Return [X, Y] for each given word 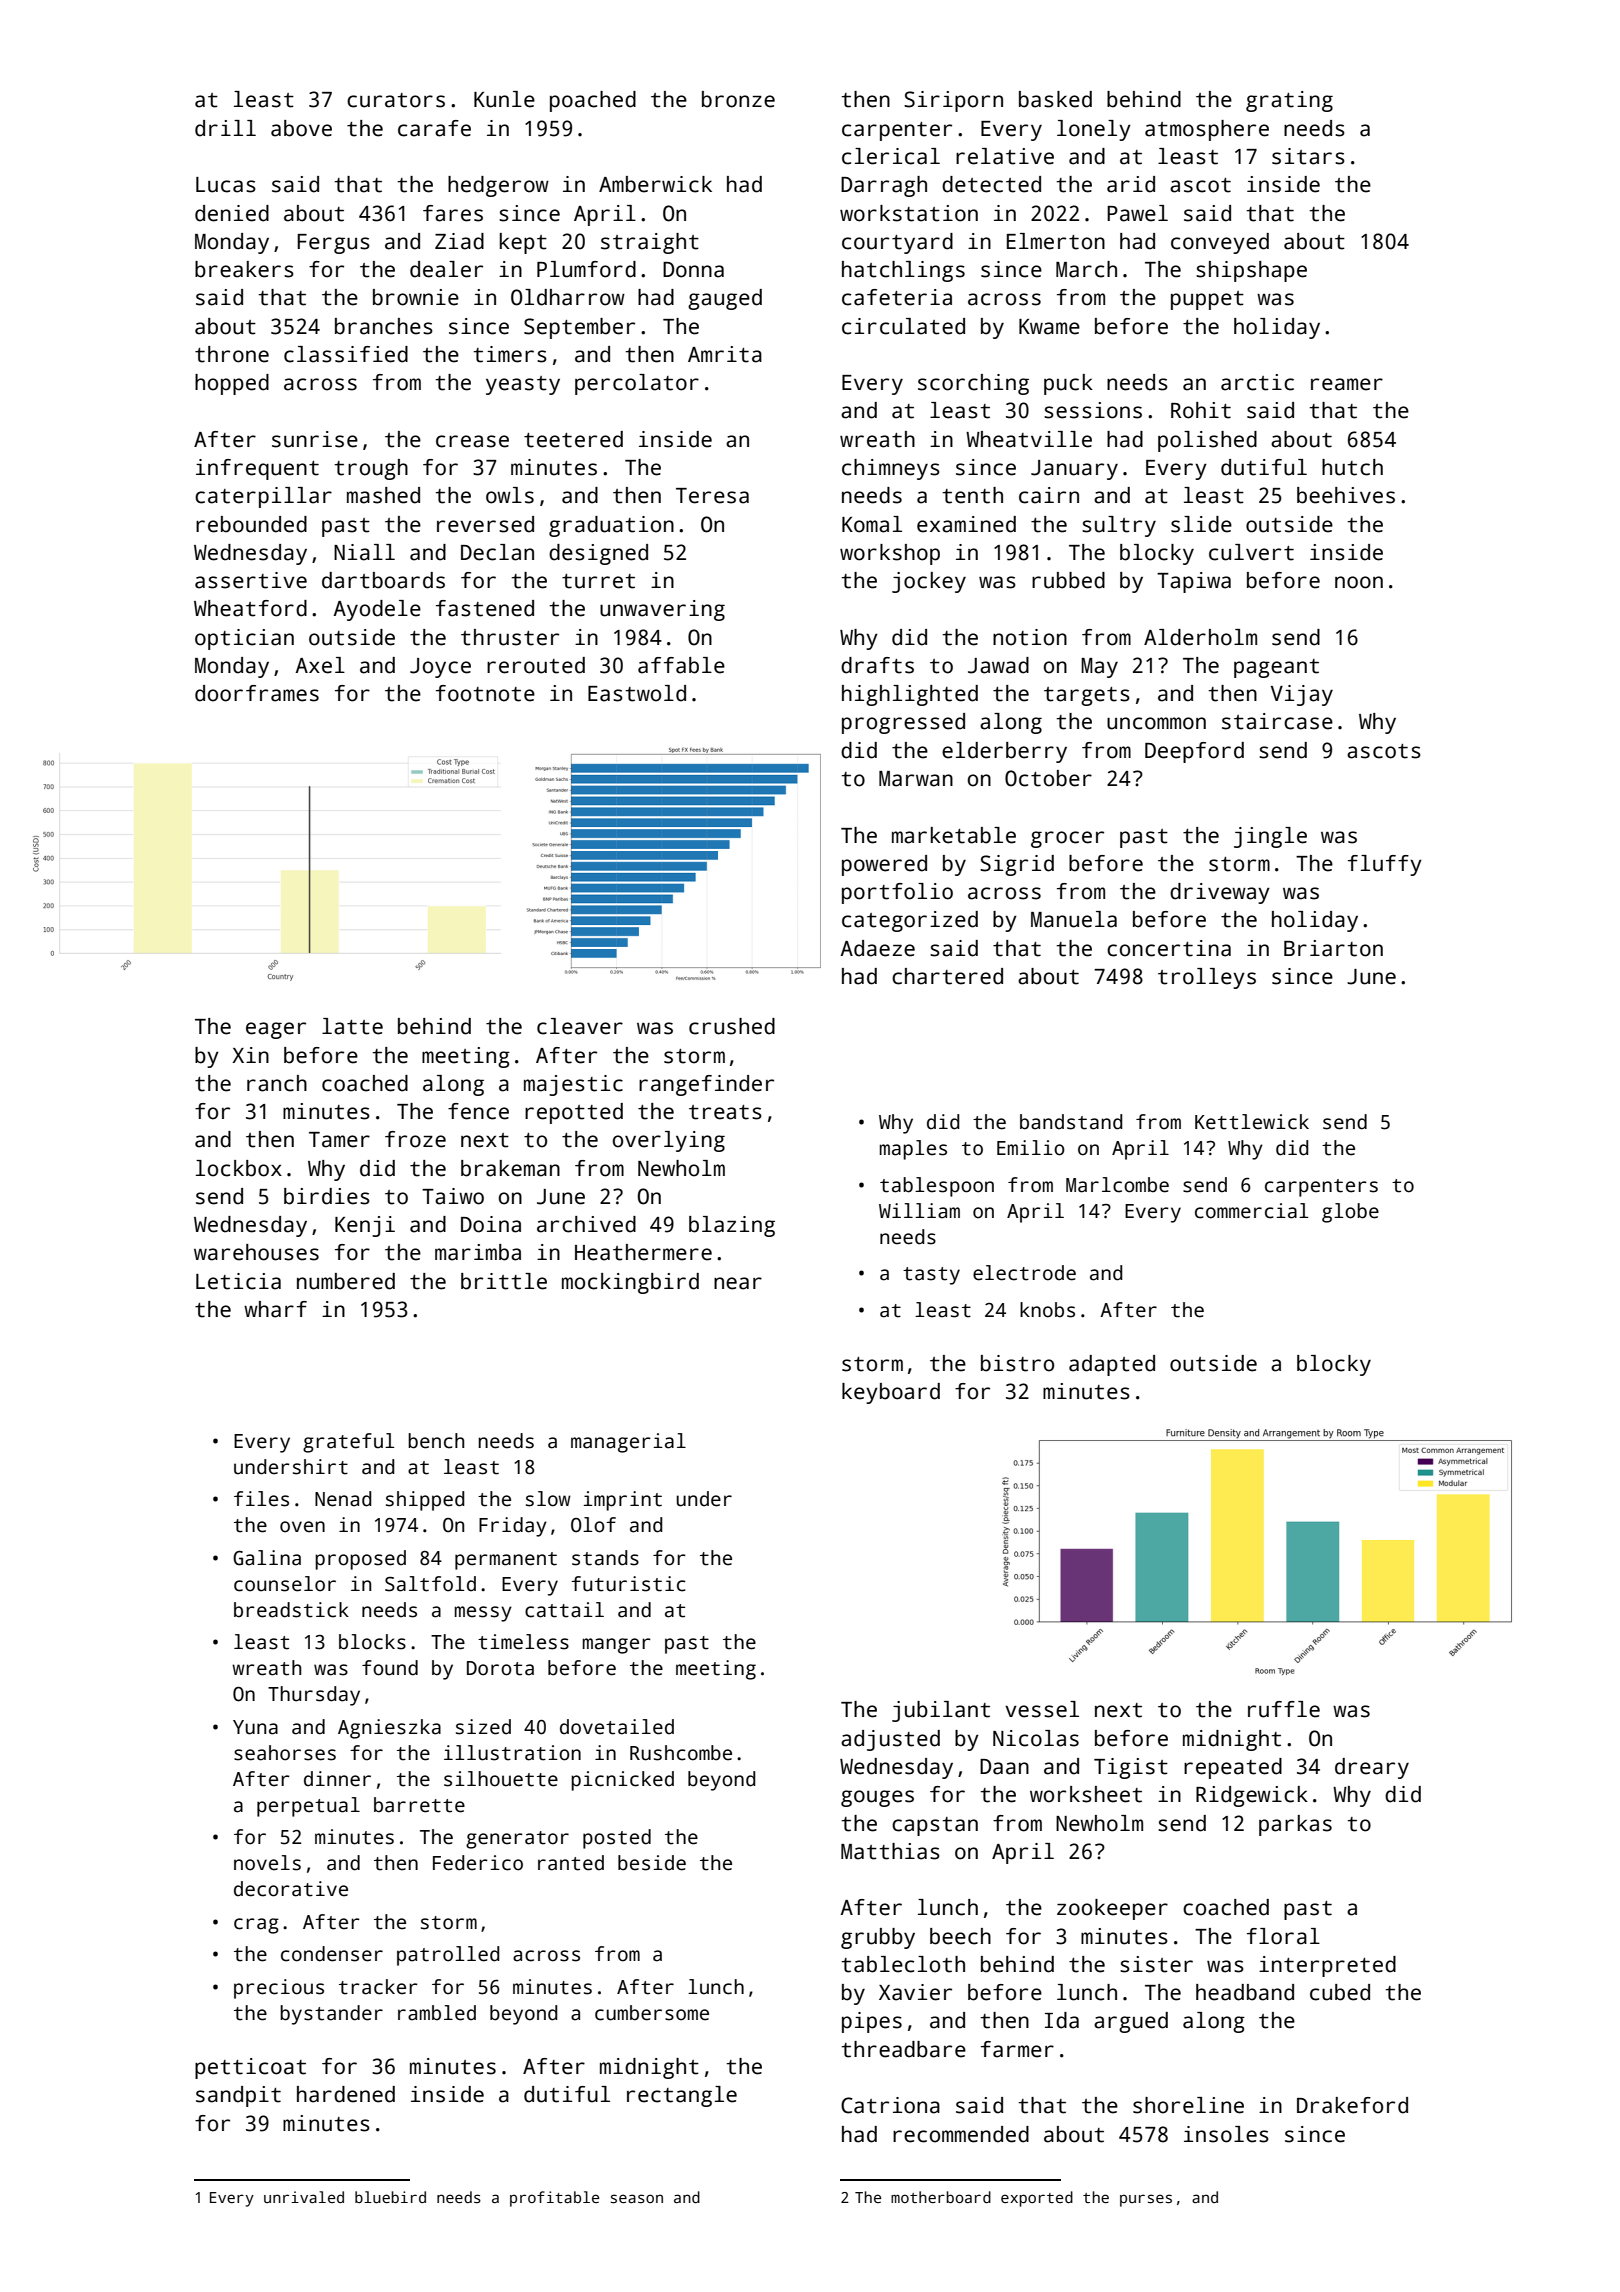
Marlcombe [1117, 1185]
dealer [446, 269]
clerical [891, 156]
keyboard [891, 1393]
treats [725, 1112]
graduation [611, 526]
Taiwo [453, 1196]
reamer [1347, 384]
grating [1289, 101]
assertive [251, 580]
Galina [267, 1558]
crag [256, 1926]
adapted [1112, 1365]
